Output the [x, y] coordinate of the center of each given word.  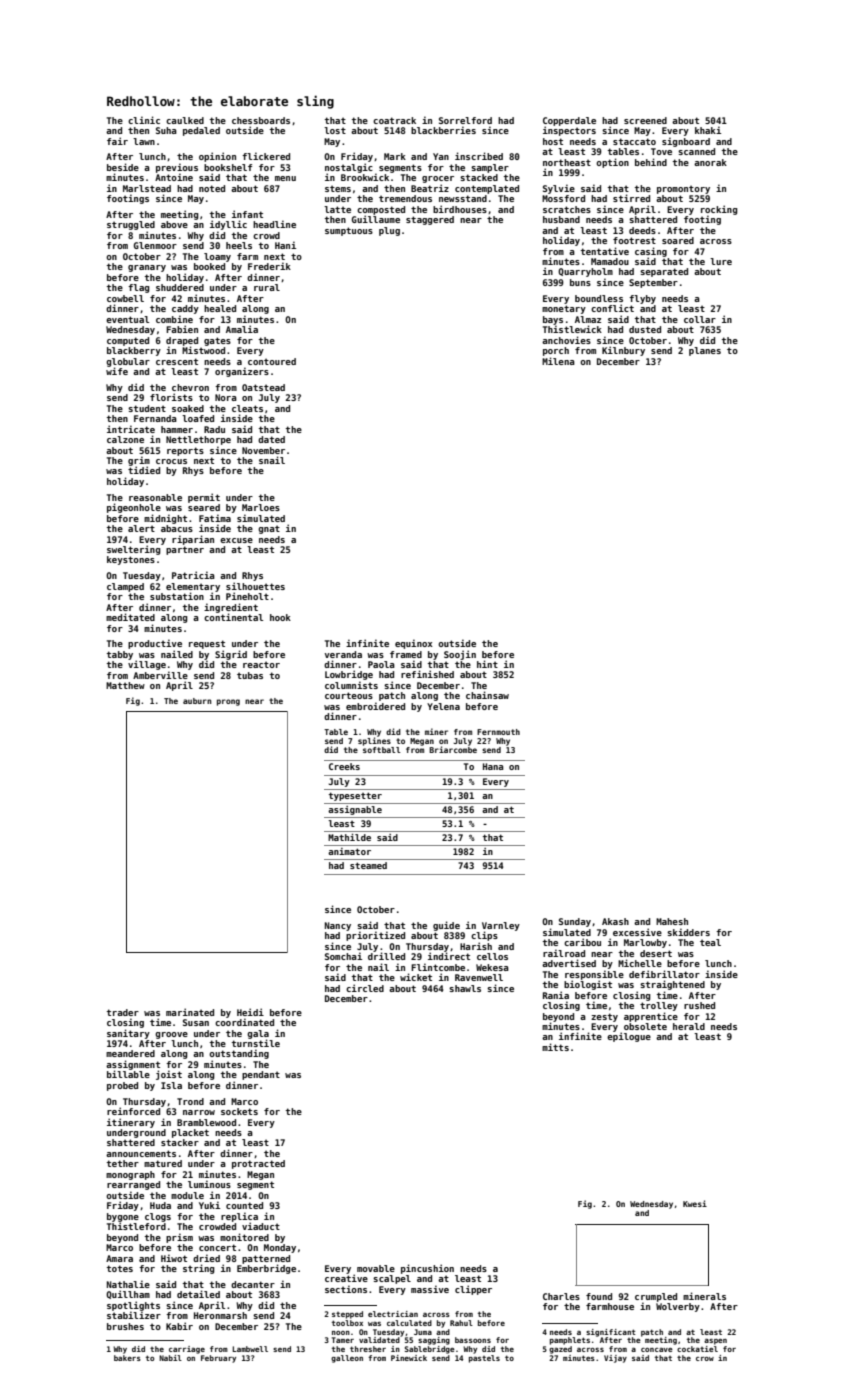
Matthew [125, 685]
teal [710, 942]
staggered [430, 220]
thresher [368, 1349]
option [612, 163]
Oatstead [263, 387]
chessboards [261, 120]
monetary [564, 309]
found [599, 1296]
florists [171, 397]
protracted [258, 1164]
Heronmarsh [220, 1315]
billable [128, 1074]
